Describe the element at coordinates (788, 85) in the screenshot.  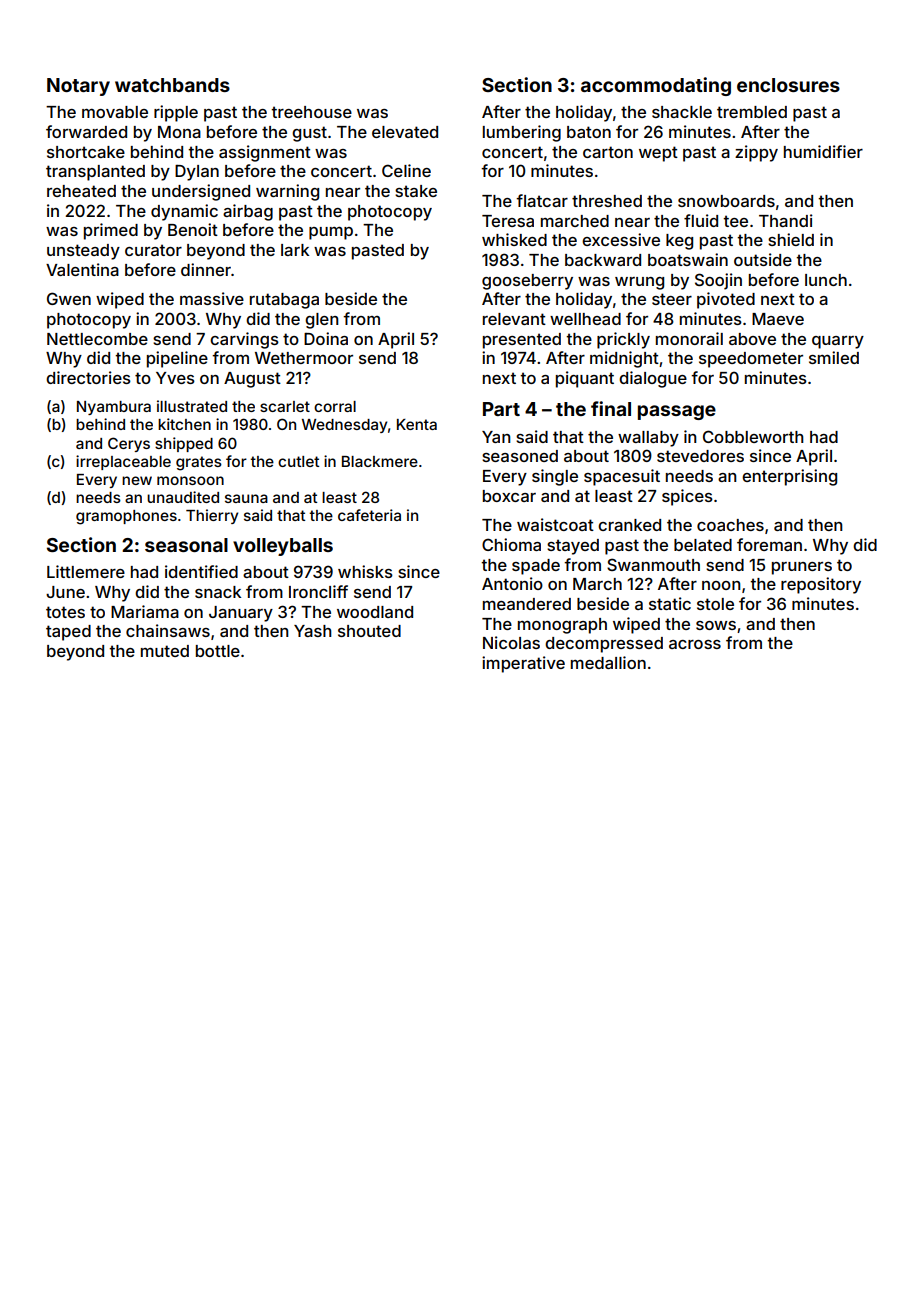
I see `enclosures` at that location.
